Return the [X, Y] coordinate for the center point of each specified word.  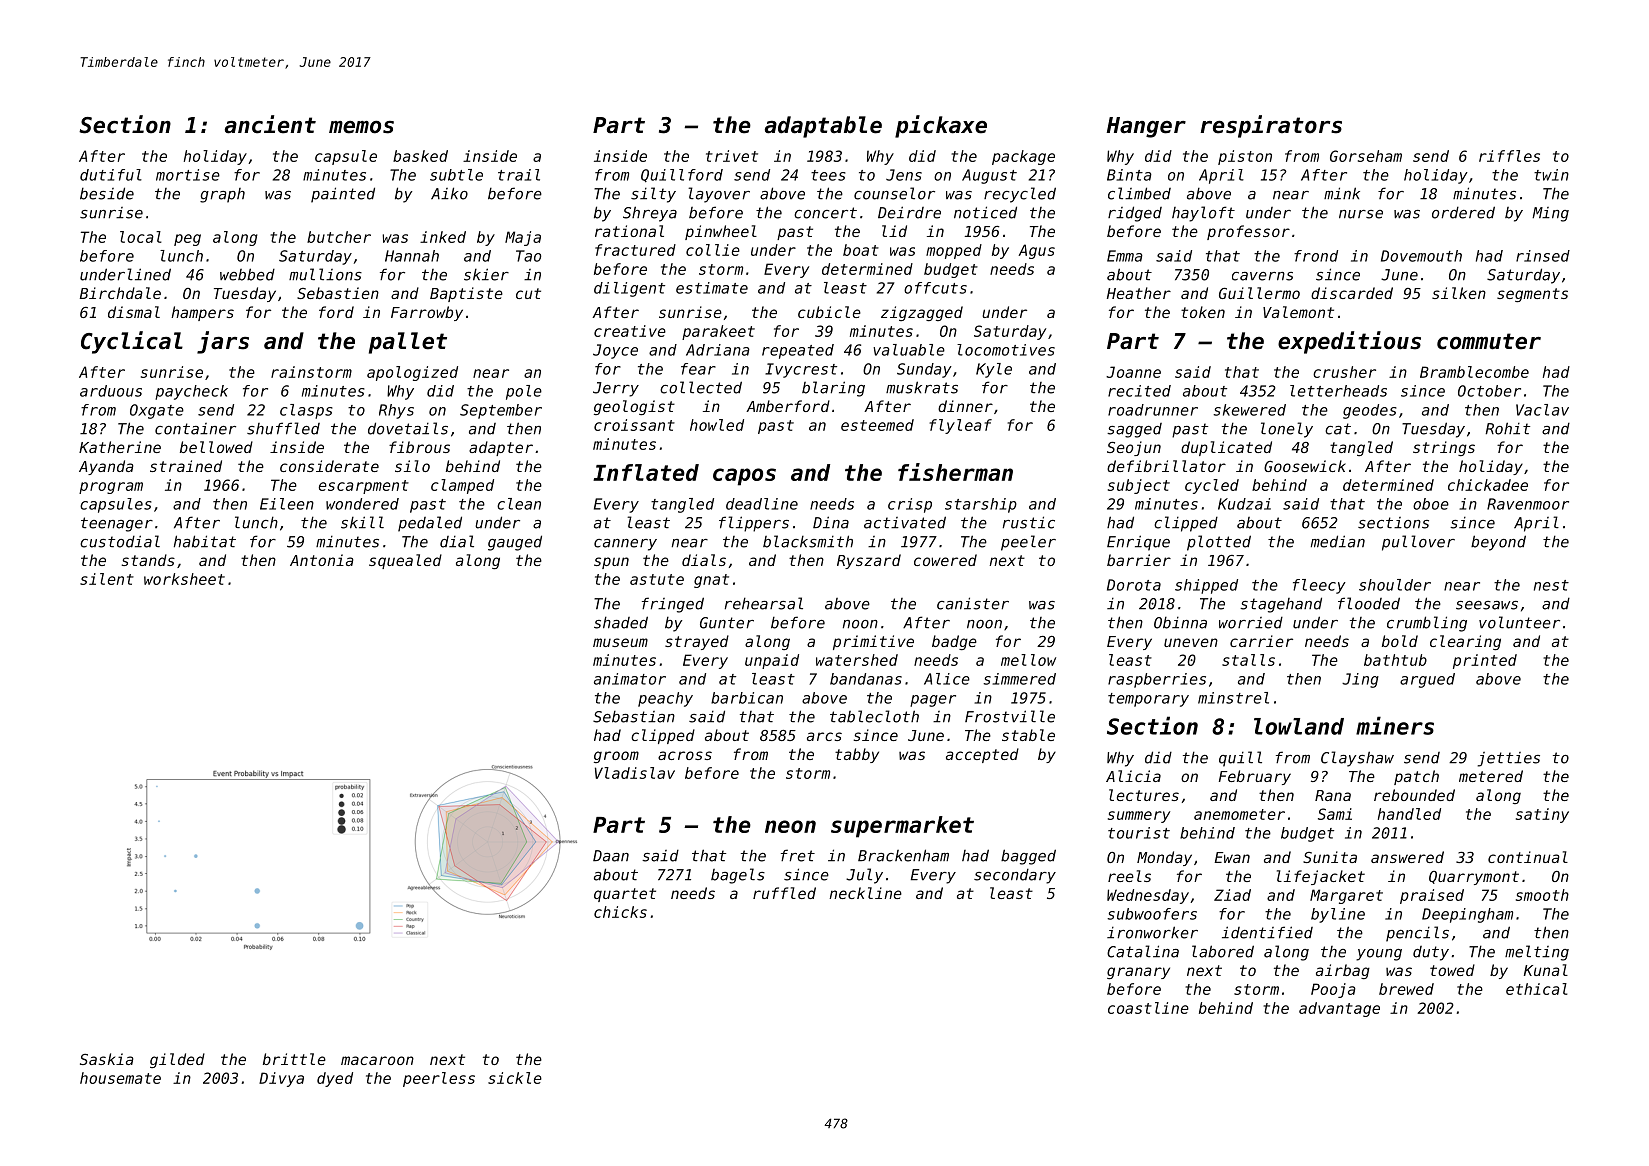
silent [107, 579]
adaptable [823, 127]
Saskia [106, 1059]
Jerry [616, 389]
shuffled [283, 428]
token [1203, 312]
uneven [1191, 642]
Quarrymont [1474, 878]
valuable [909, 350]
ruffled [784, 893]
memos [361, 127]
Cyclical [132, 342]
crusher [1344, 372]
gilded [177, 1060]
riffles [1509, 156]
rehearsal [764, 603]
